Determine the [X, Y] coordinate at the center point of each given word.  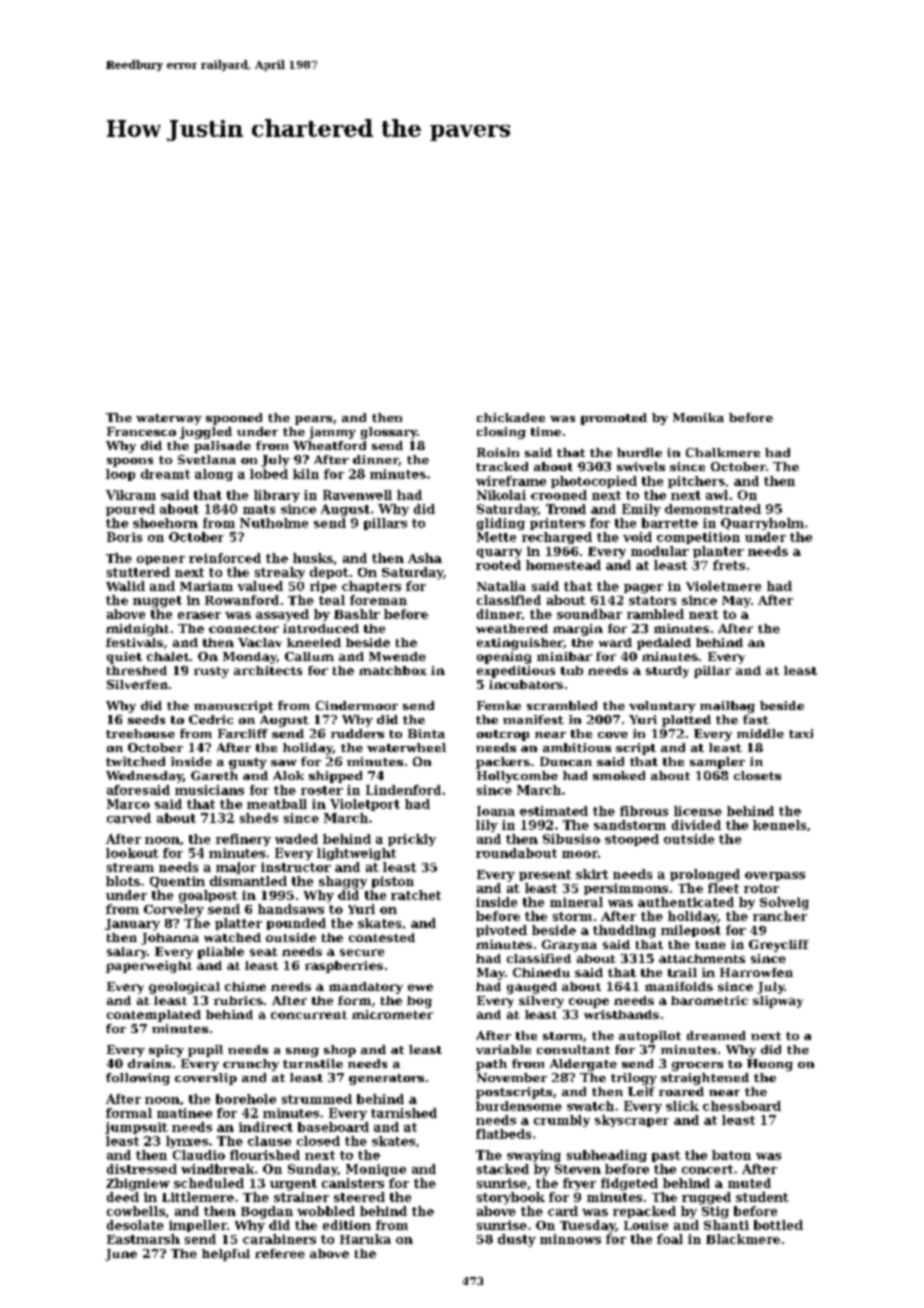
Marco [128, 804]
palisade [222, 447]
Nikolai [501, 495]
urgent [293, 1185]
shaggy [343, 882]
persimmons [626, 889]
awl [717, 495]
